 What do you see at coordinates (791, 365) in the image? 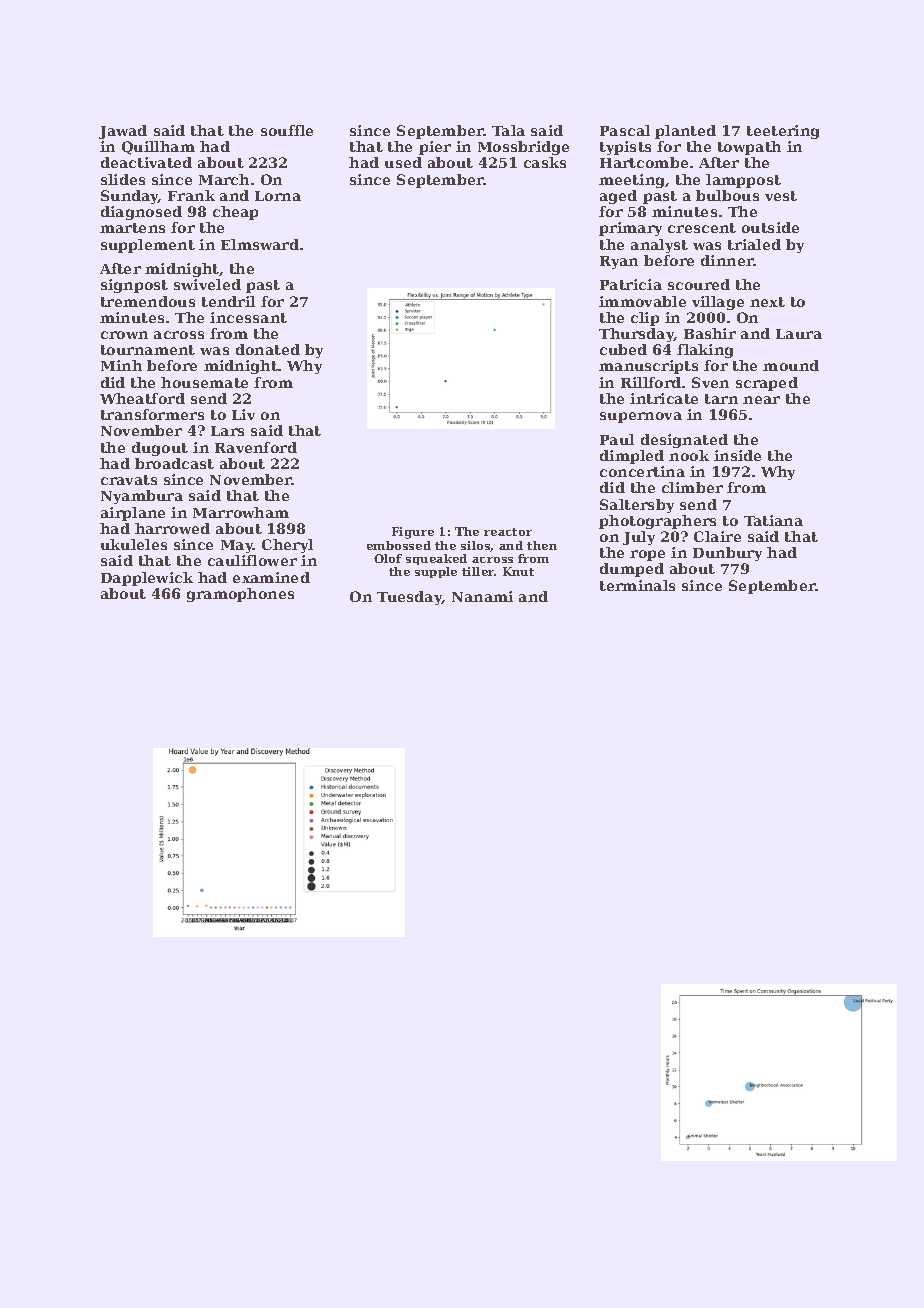
I see `mound` at bounding box center [791, 365].
